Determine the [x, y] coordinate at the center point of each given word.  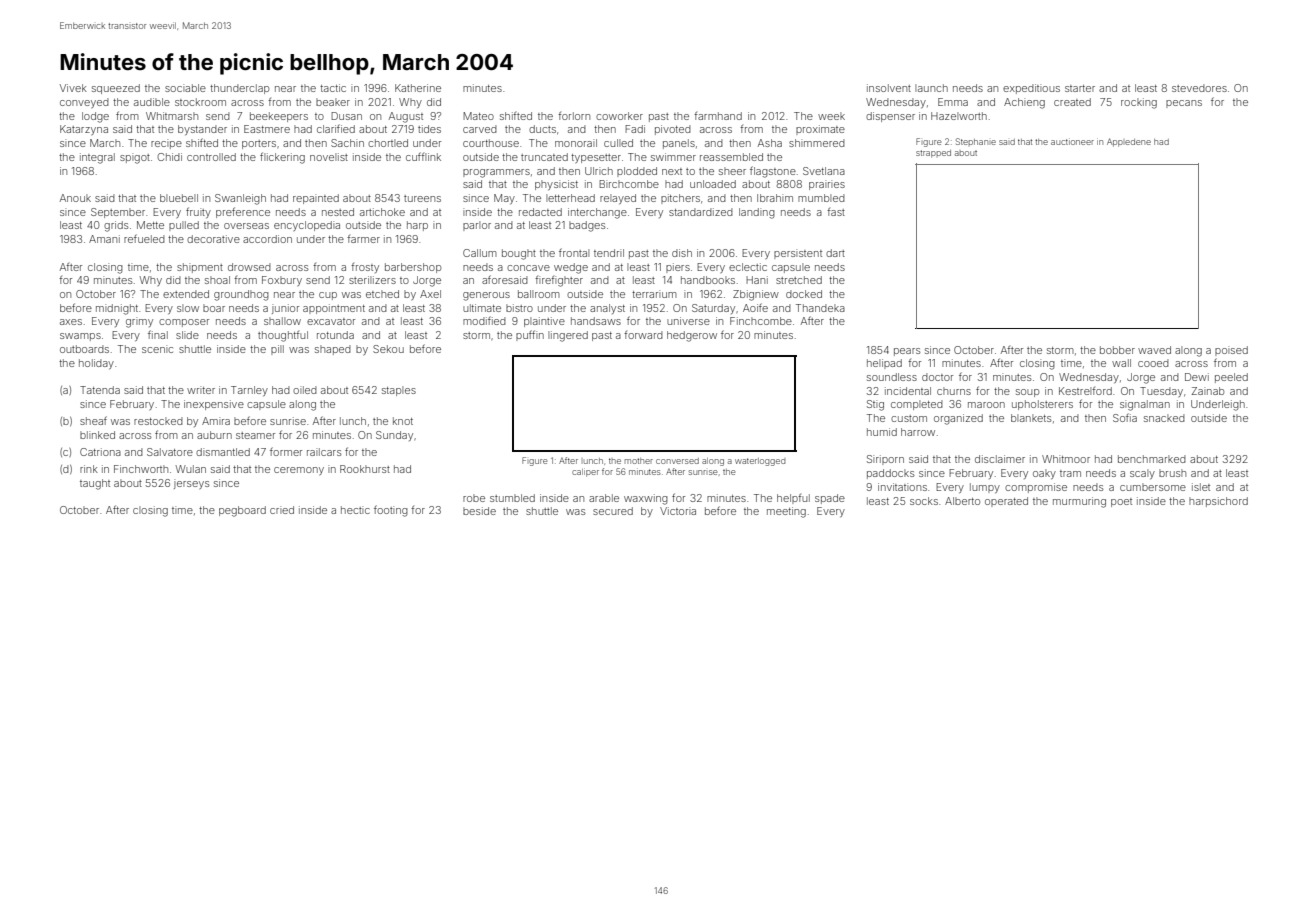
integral [97, 158]
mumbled [821, 198]
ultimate [482, 308]
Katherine [418, 88]
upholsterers [1042, 405]
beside [479, 511]
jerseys [192, 484]
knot [403, 421]
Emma [953, 102]
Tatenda [100, 390]
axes [71, 322]
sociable [185, 88]
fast [836, 212]
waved [1154, 350]
